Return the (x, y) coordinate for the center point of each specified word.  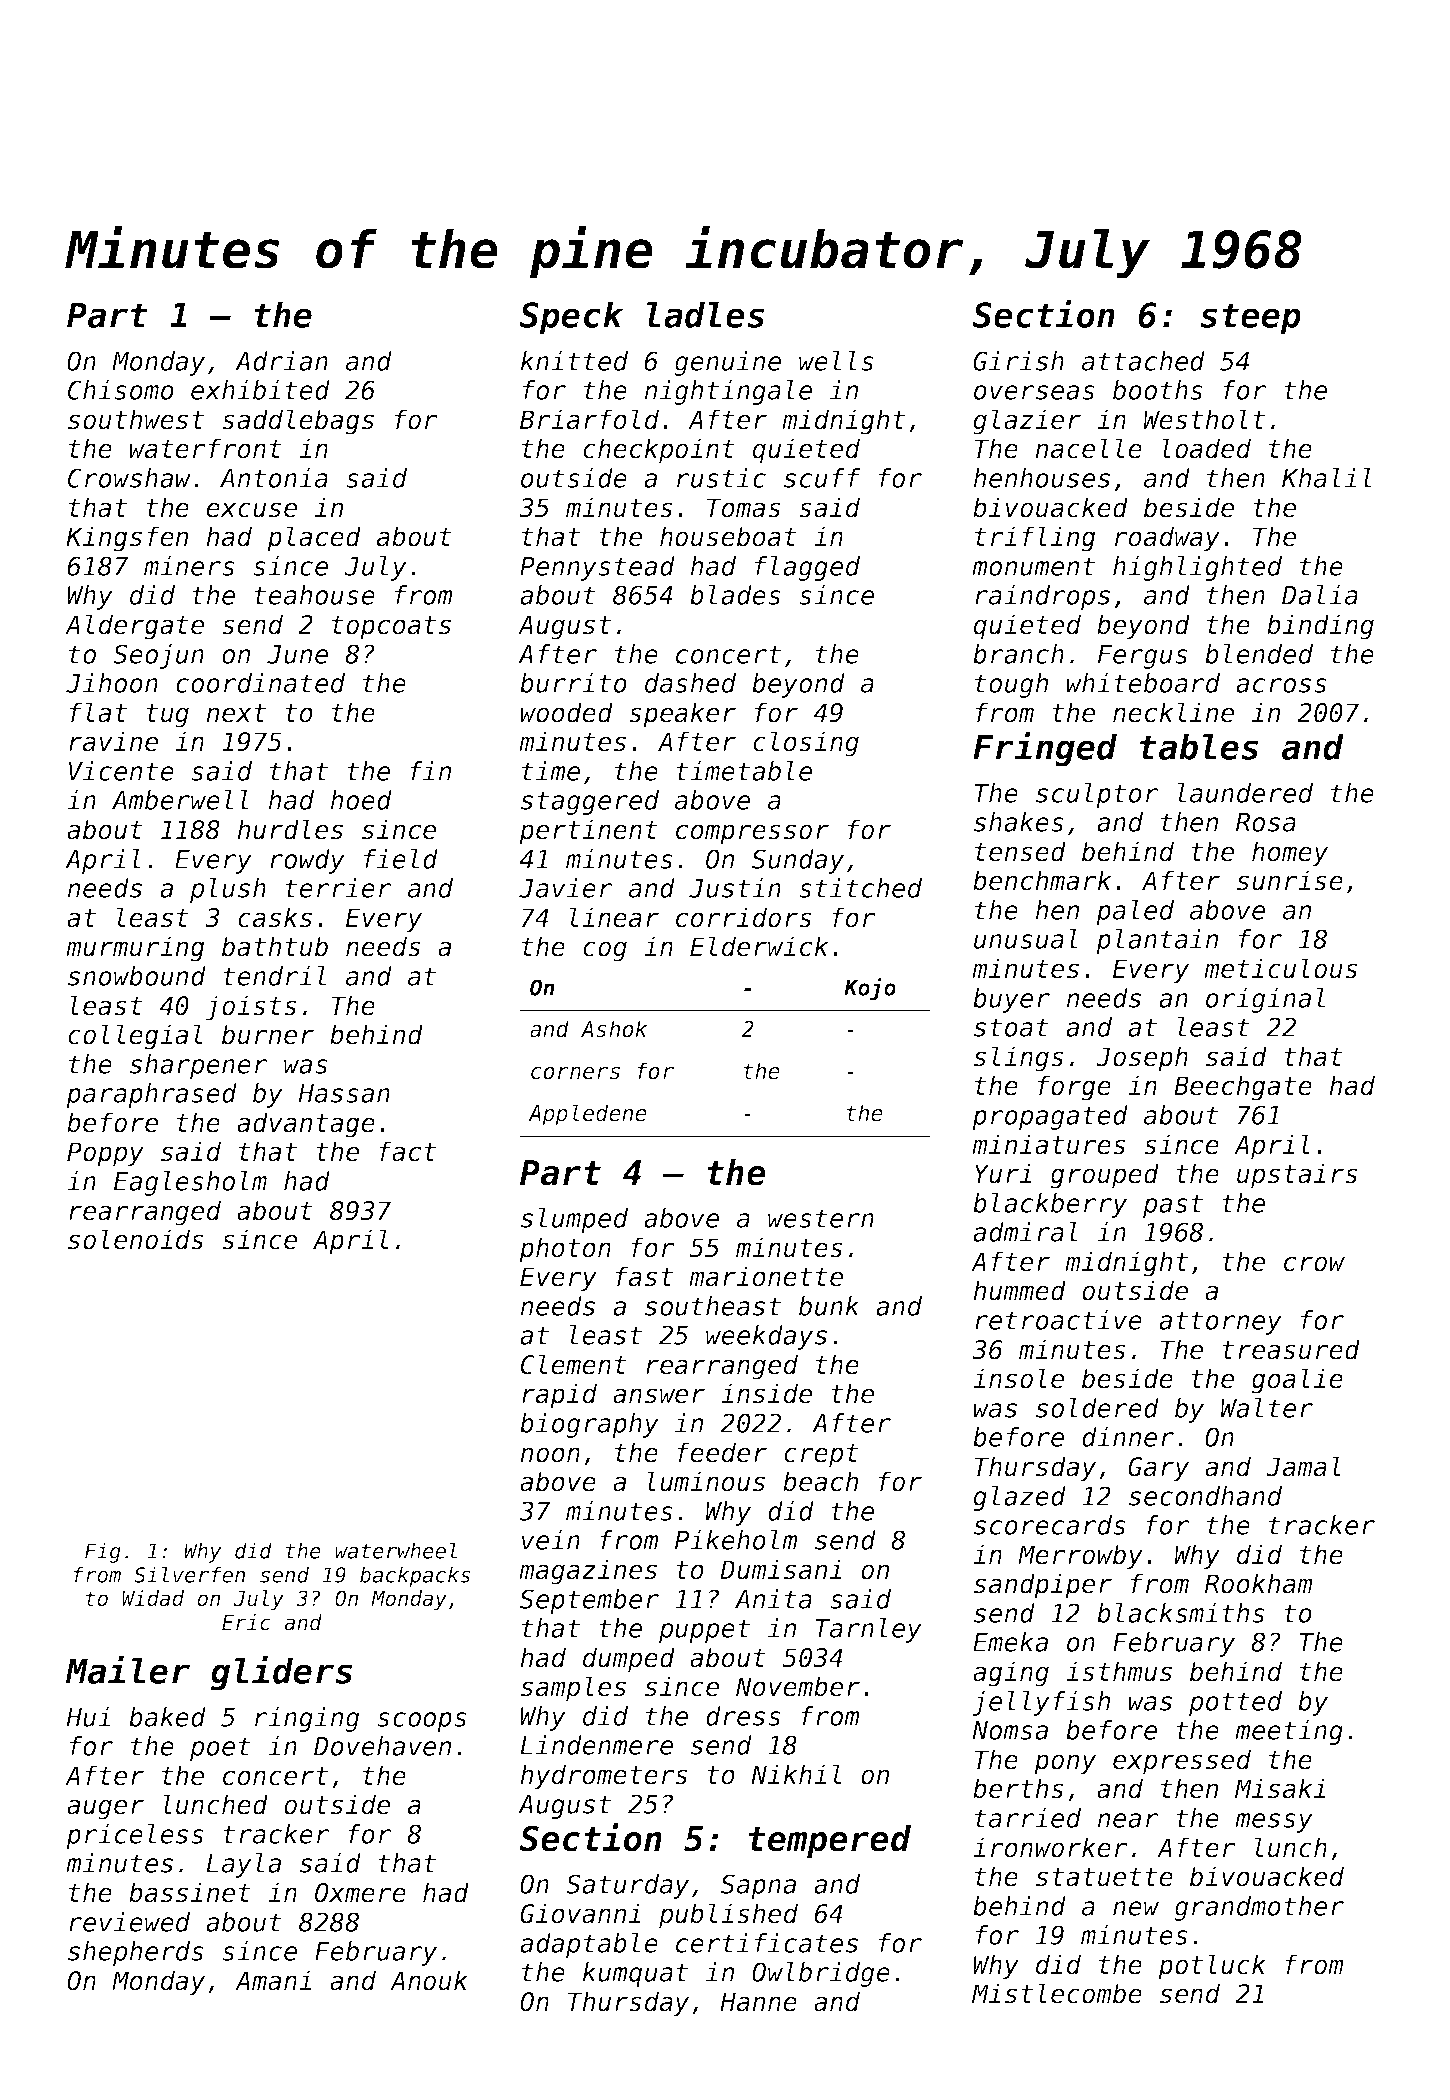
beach (820, 1481)
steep (1250, 319)
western (821, 1218)
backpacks (415, 1576)
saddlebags (298, 422)
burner (268, 1034)
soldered (1097, 1408)
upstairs (1297, 1176)
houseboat (728, 536)
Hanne (758, 2002)
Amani (273, 1980)
